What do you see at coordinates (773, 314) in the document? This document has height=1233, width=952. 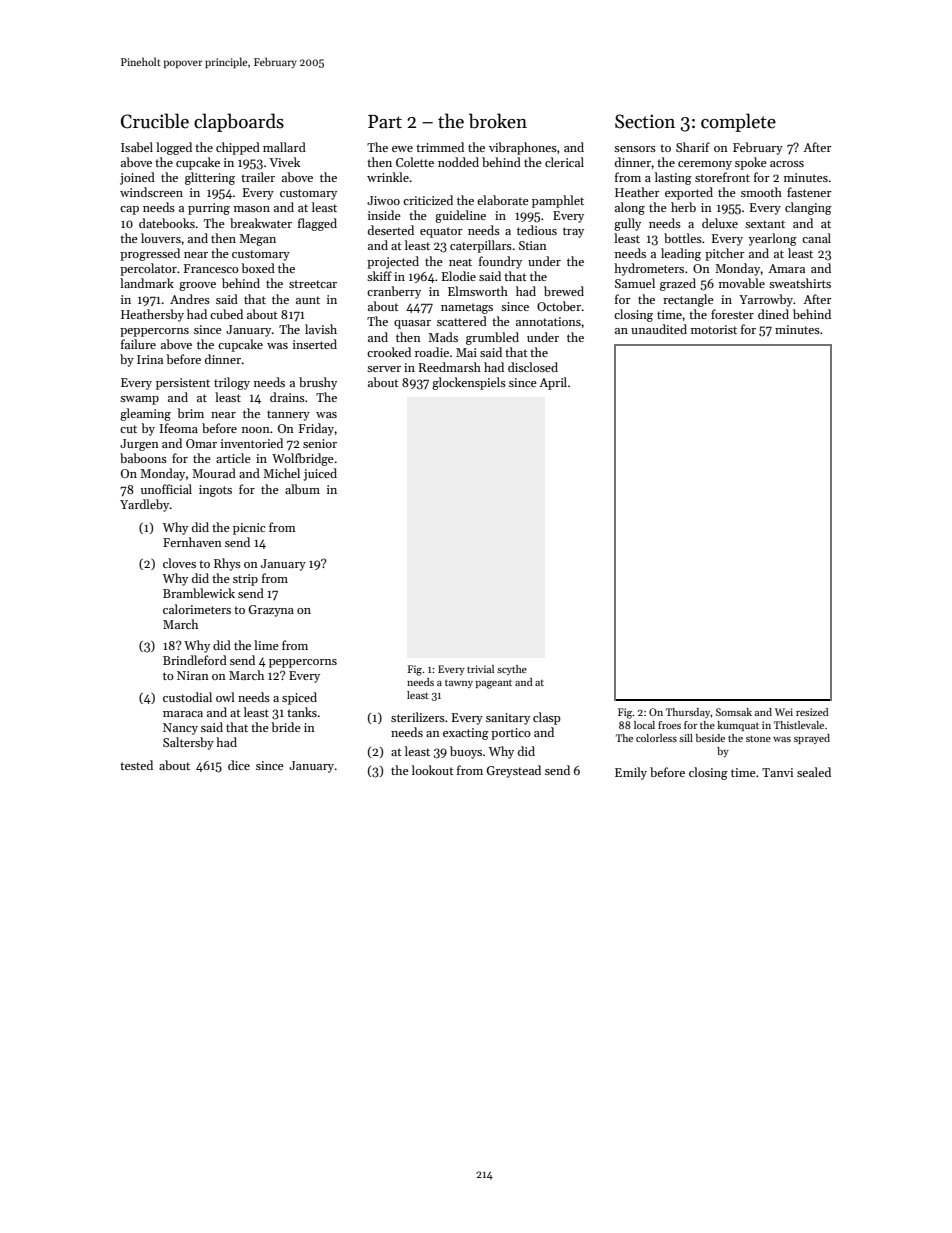 I see `dined` at bounding box center [773, 314].
